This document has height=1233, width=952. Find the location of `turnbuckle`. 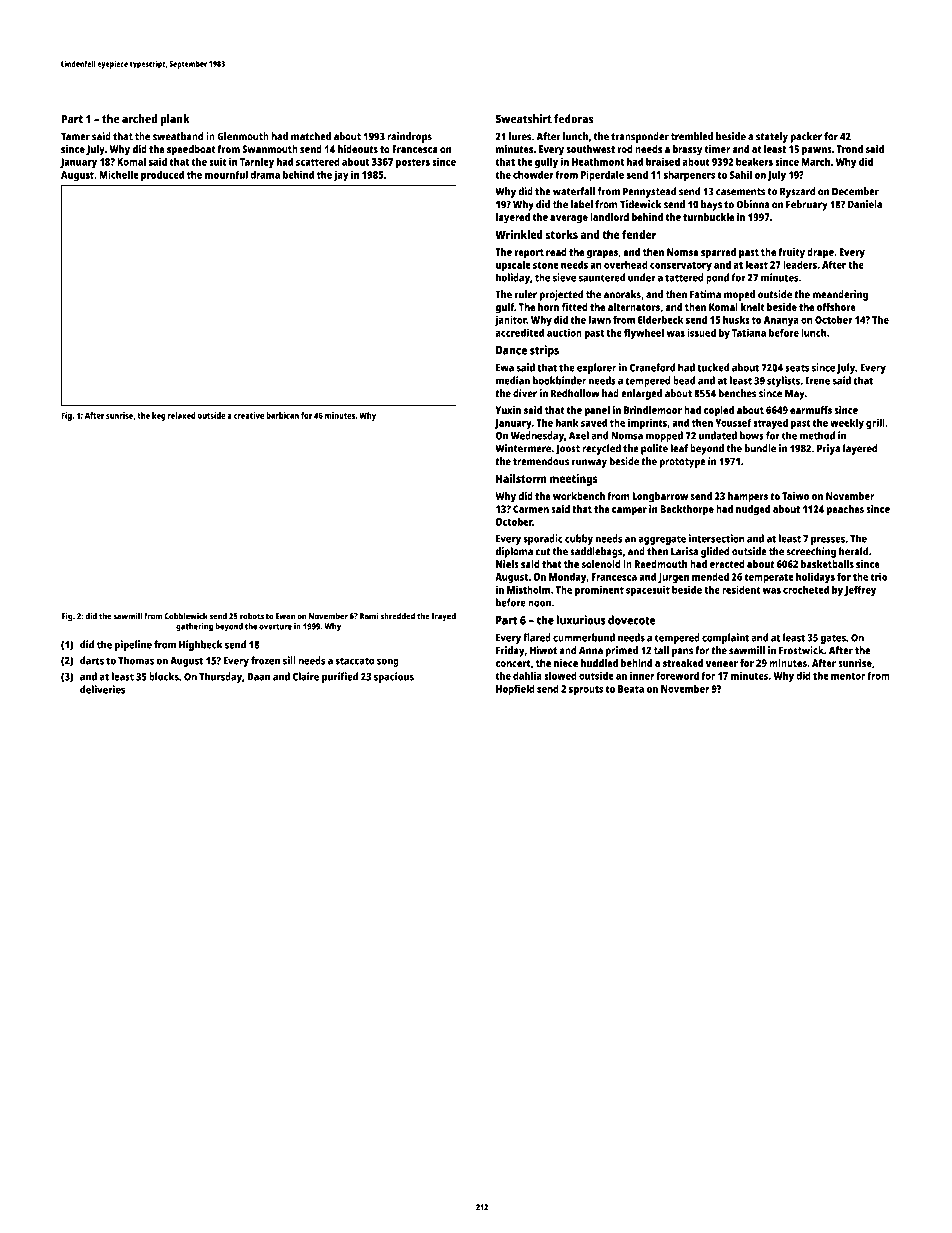

turnbuckle is located at coordinates (708, 217).
